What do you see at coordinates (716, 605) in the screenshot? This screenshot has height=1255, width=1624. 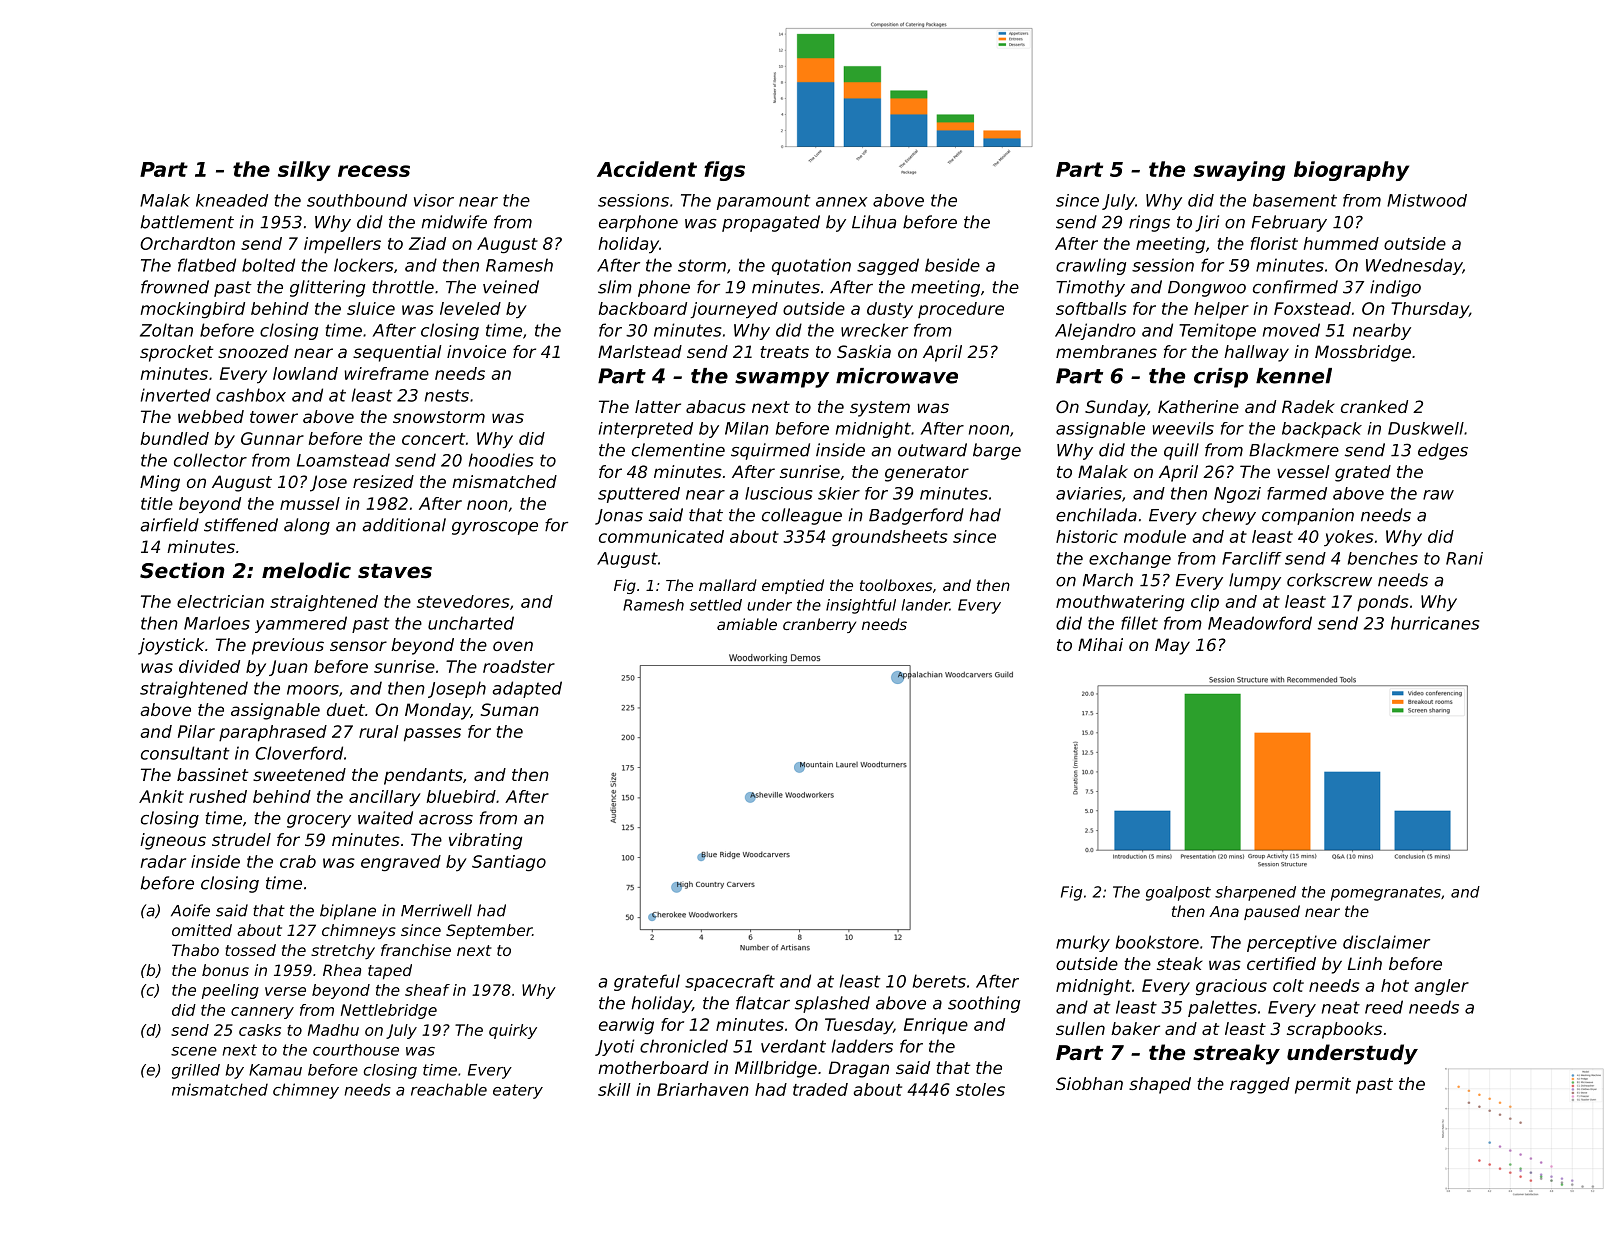 I see `settled` at bounding box center [716, 605].
